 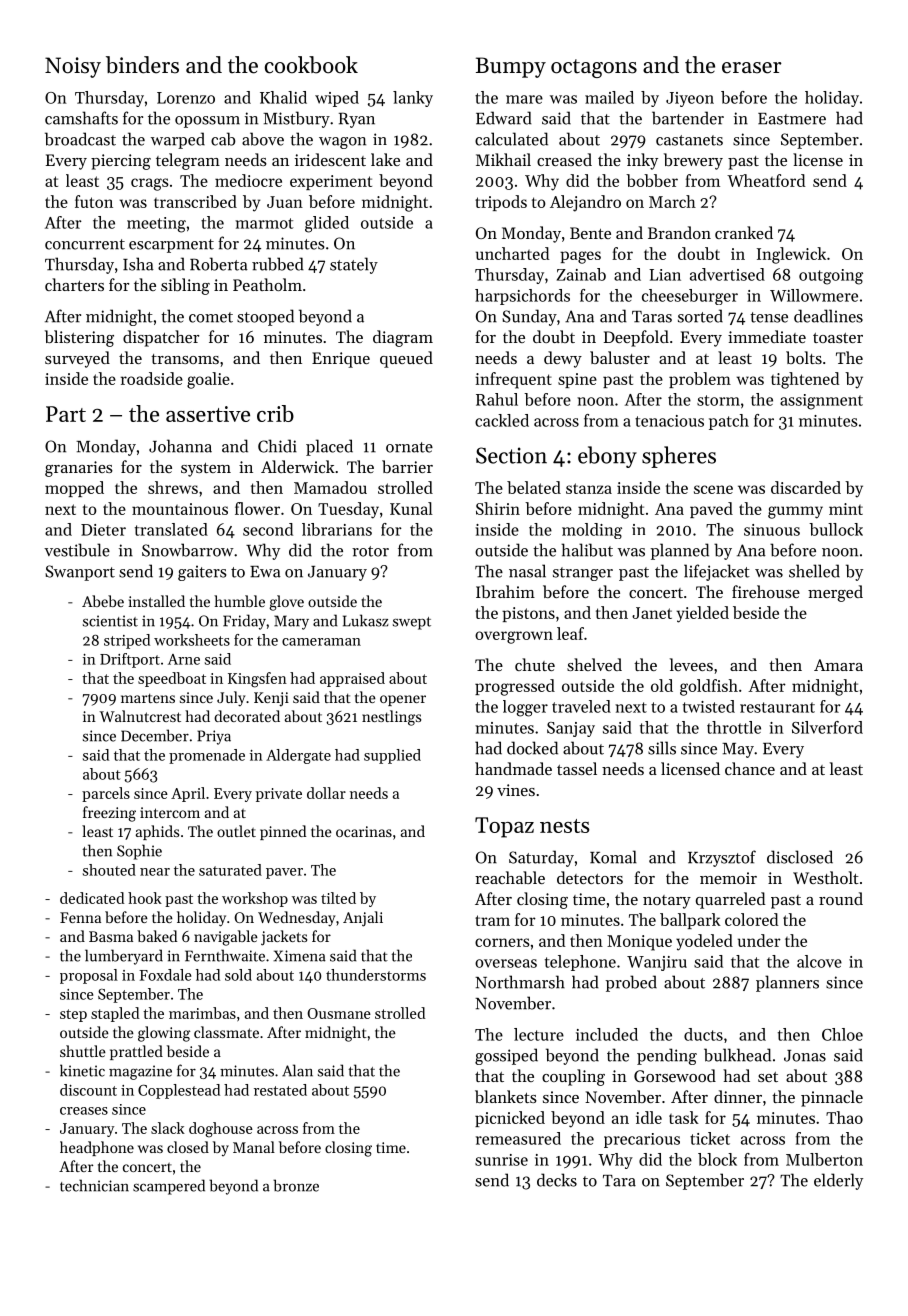 I want to click on Gorsewood, so click(x=675, y=1075).
